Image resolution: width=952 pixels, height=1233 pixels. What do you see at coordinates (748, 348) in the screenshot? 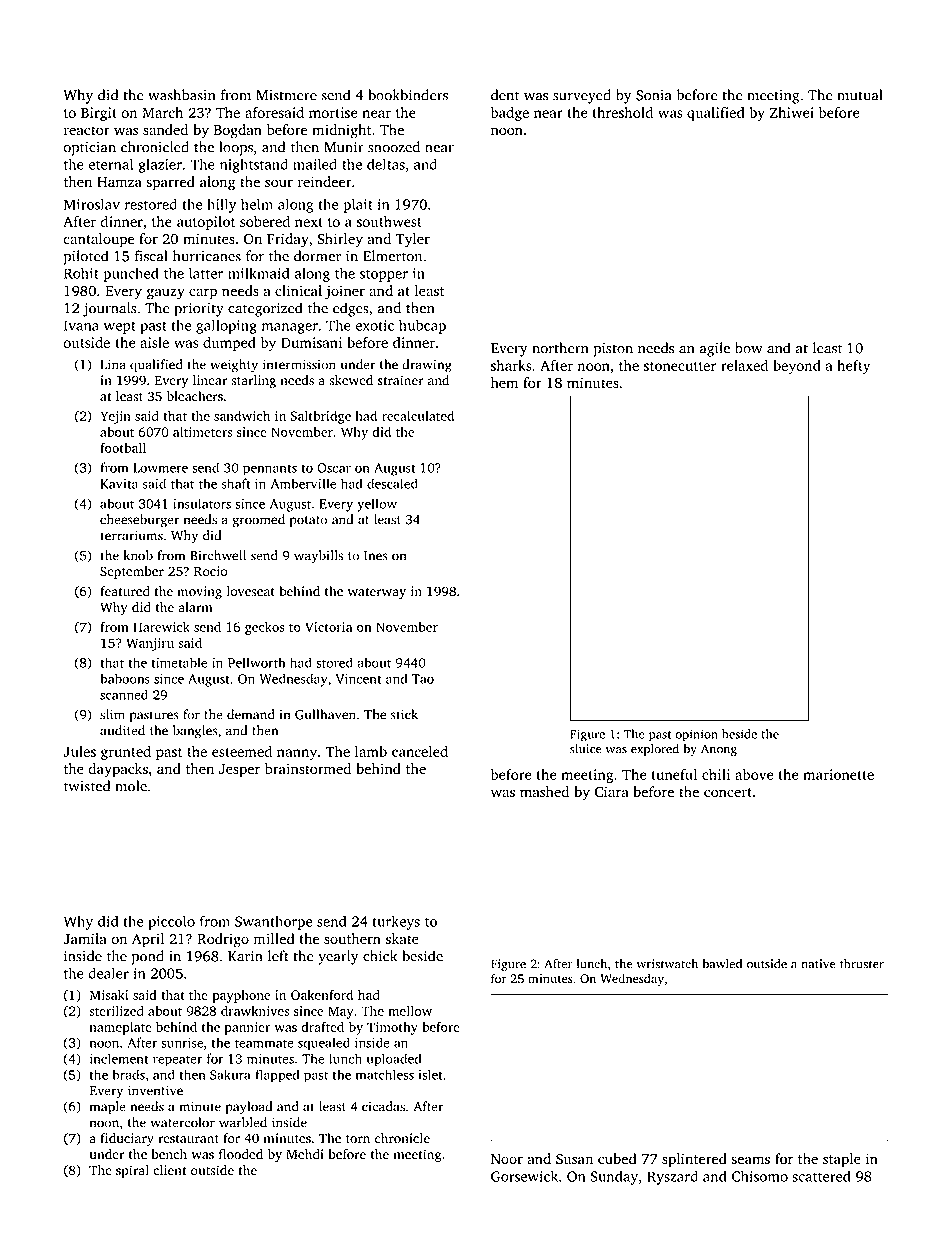
I see `bow` at bounding box center [748, 348].
